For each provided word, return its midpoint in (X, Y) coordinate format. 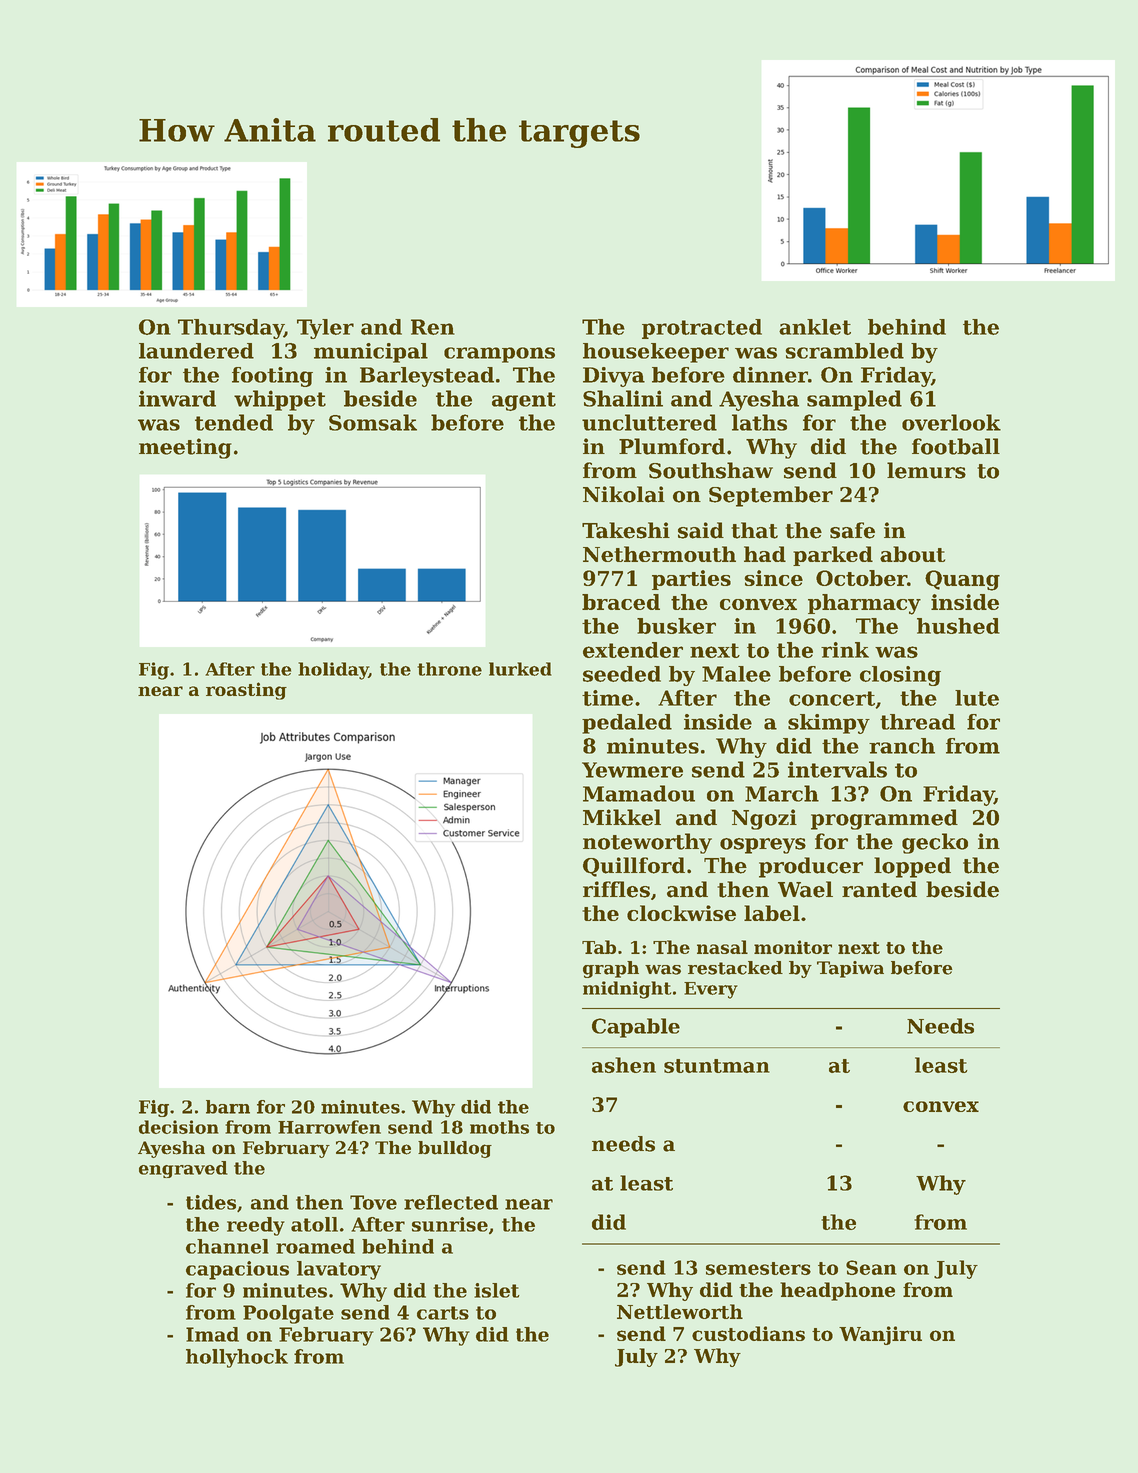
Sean (871, 1267)
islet (497, 1290)
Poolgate (288, 1314)
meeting (185, 448)
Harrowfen (329, 1127)
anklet (815, 327)
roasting (246, 691)
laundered (196, 351)
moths (499, 1127)
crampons (499, 355)
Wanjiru (880, 1335)
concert (832, 698)
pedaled (627, 724)
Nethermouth (659, 554)
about (912, 554)
